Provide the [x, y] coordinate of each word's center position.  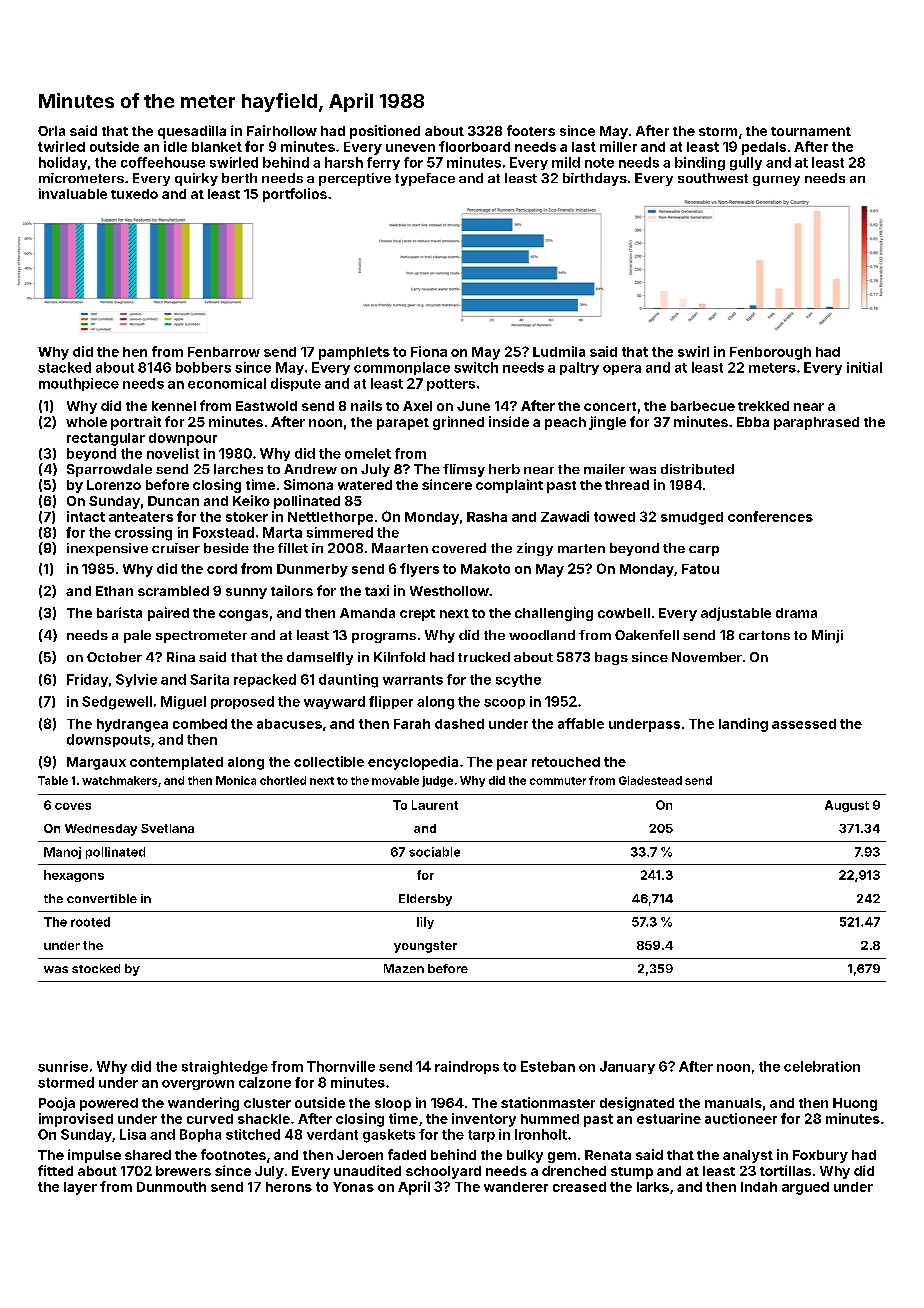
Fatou [700, 569]
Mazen [404, 968]
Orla [51, 131]
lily [425, 923]
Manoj [62, 853]
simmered [340, 532]
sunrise [63, 1066]
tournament [811, 131]
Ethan [114, 591]
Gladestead [650, 780]
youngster [425, 947]
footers [531, 130]
